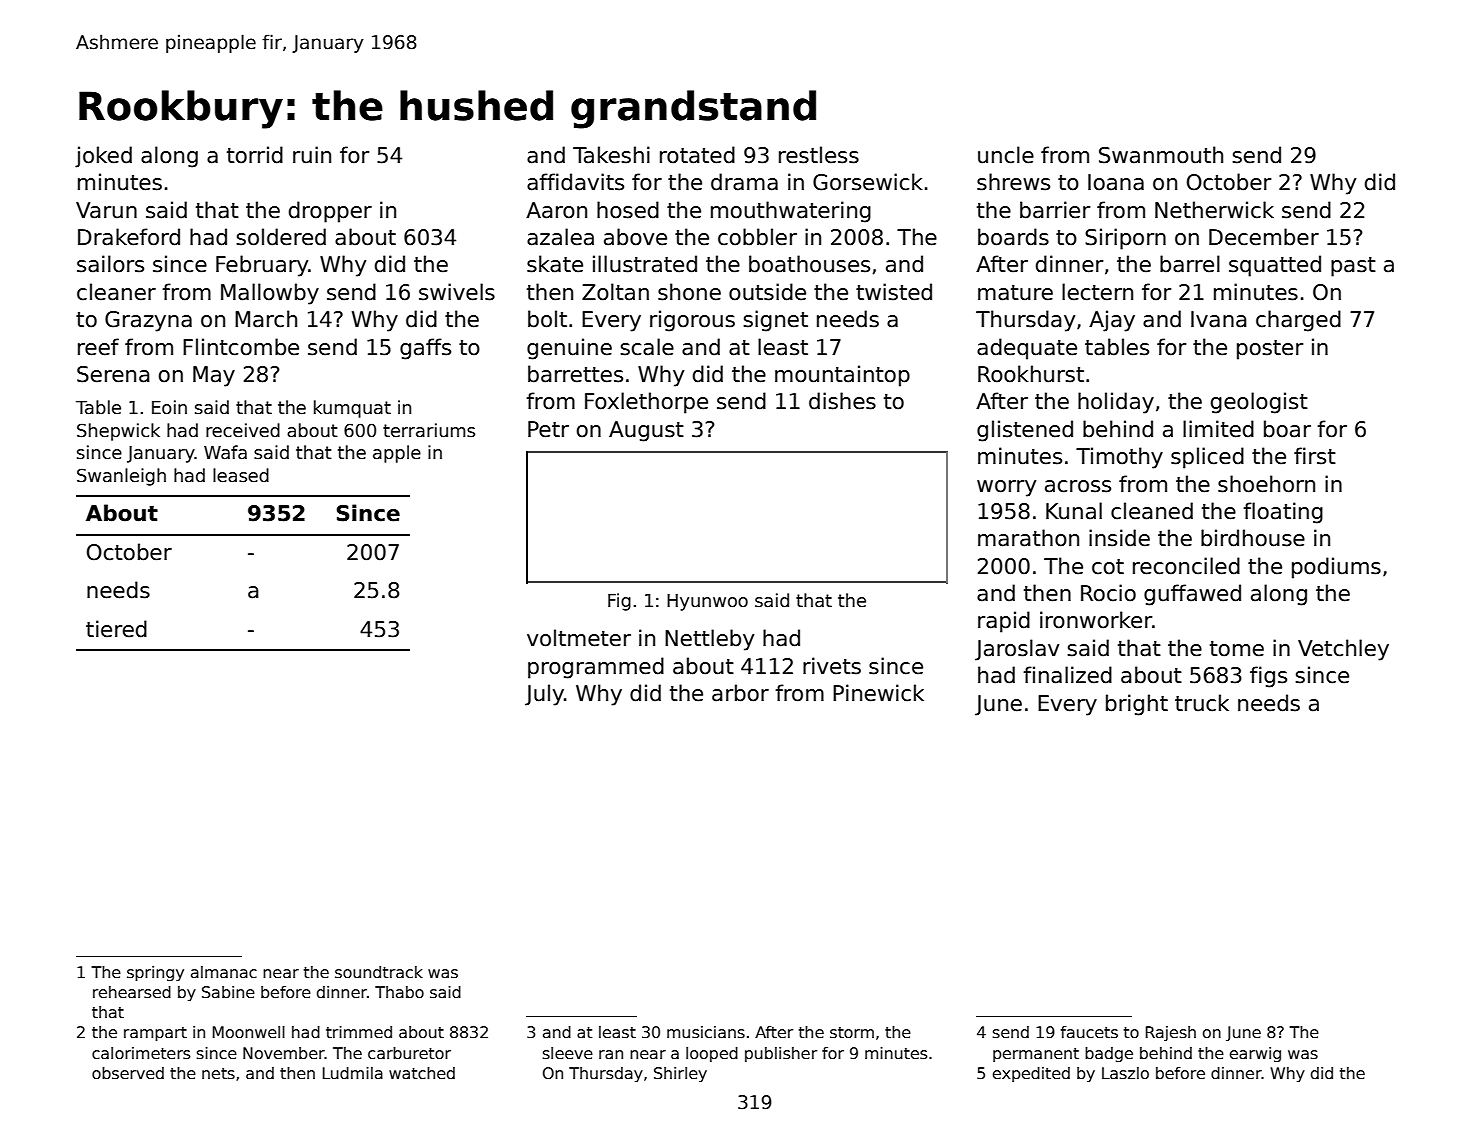 Image resolution: width=1474 pixels, height=1139 pixels. What do you see at coordinates (116, 629) in the screenshot?
I see `tiered` at bounding box center [116, 629].
